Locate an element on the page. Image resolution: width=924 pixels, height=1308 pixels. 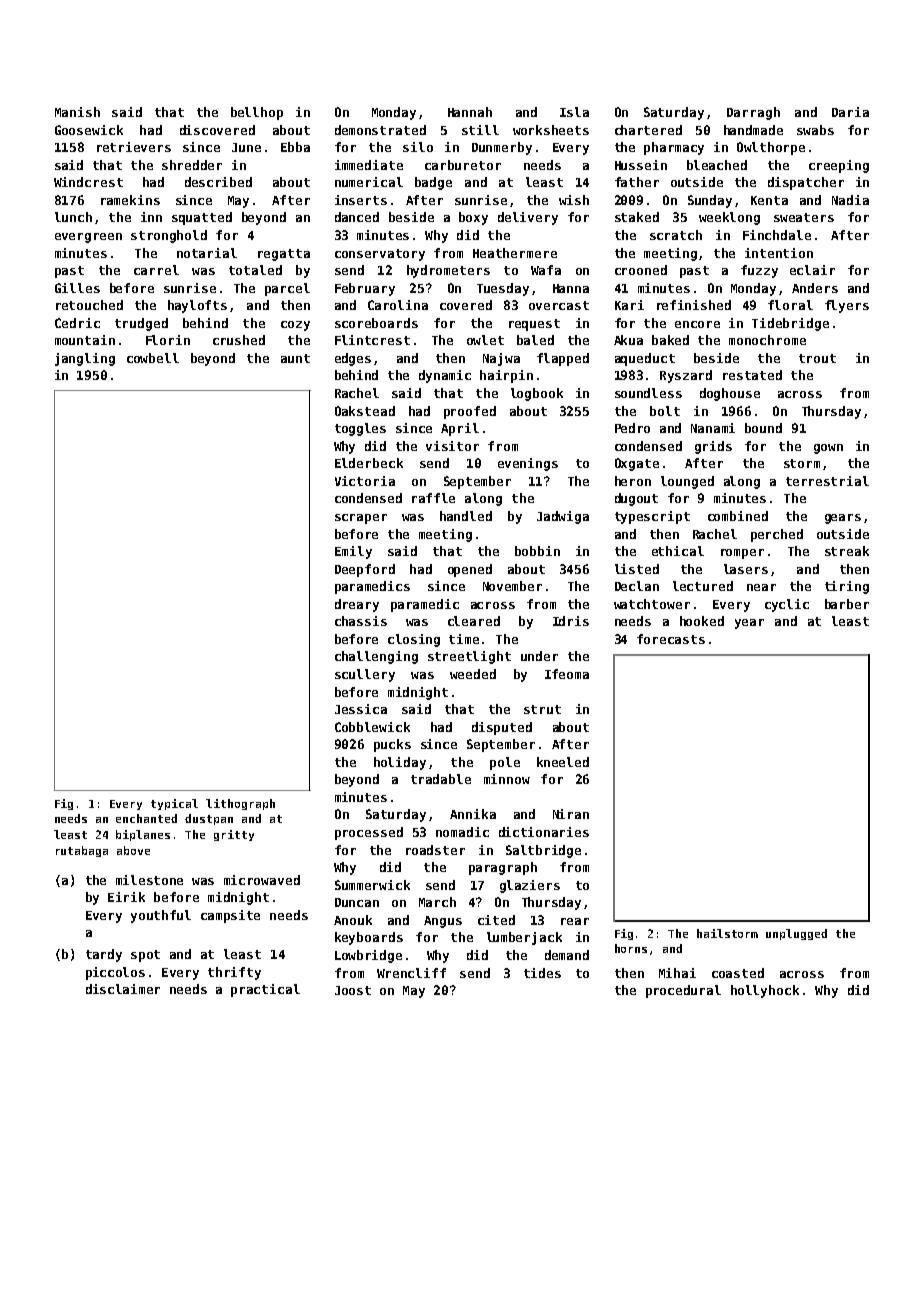
Isla is located at coordinates (574, 112).
